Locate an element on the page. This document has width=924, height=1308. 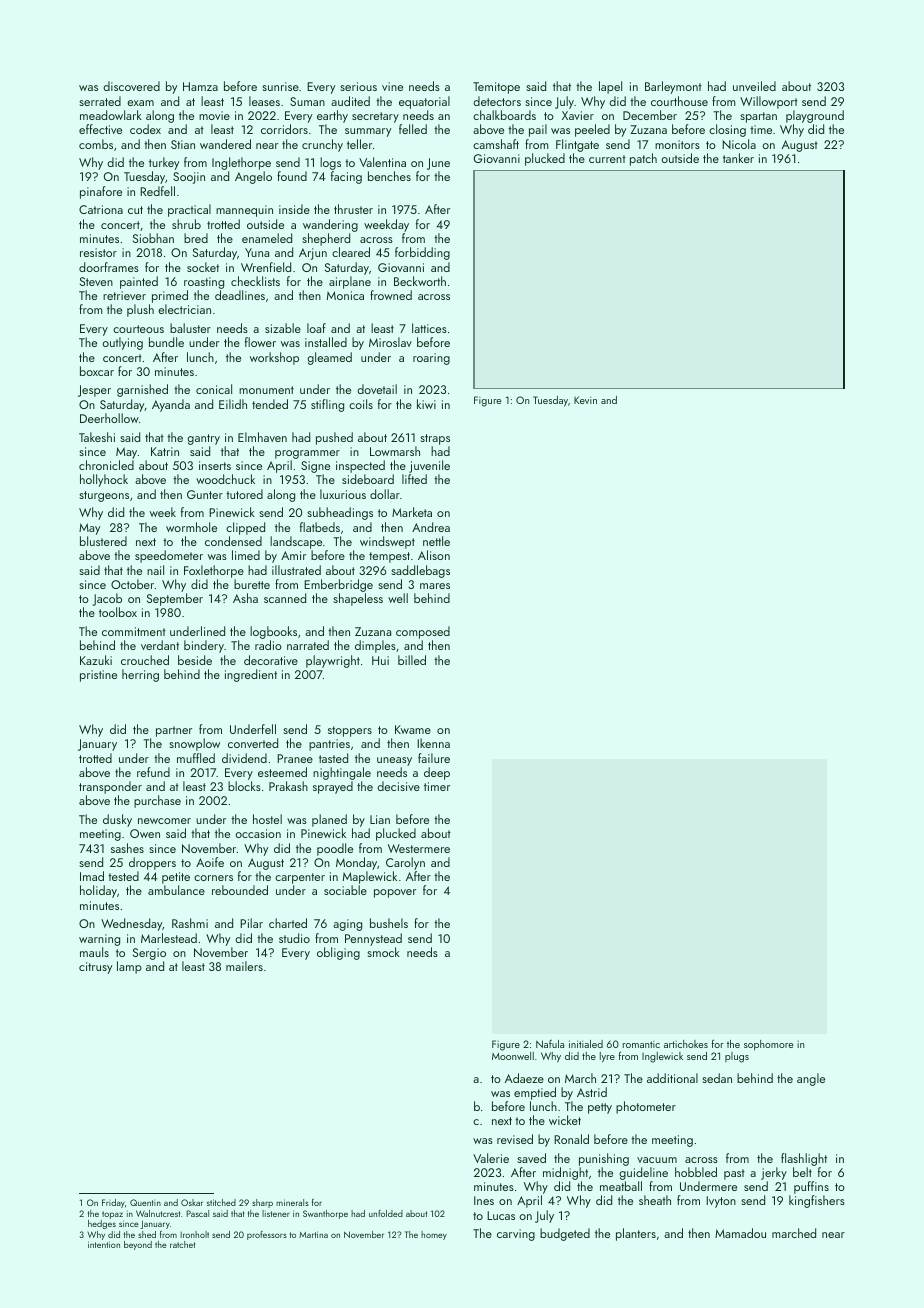
Lian is located at coordinates (380, 819).
